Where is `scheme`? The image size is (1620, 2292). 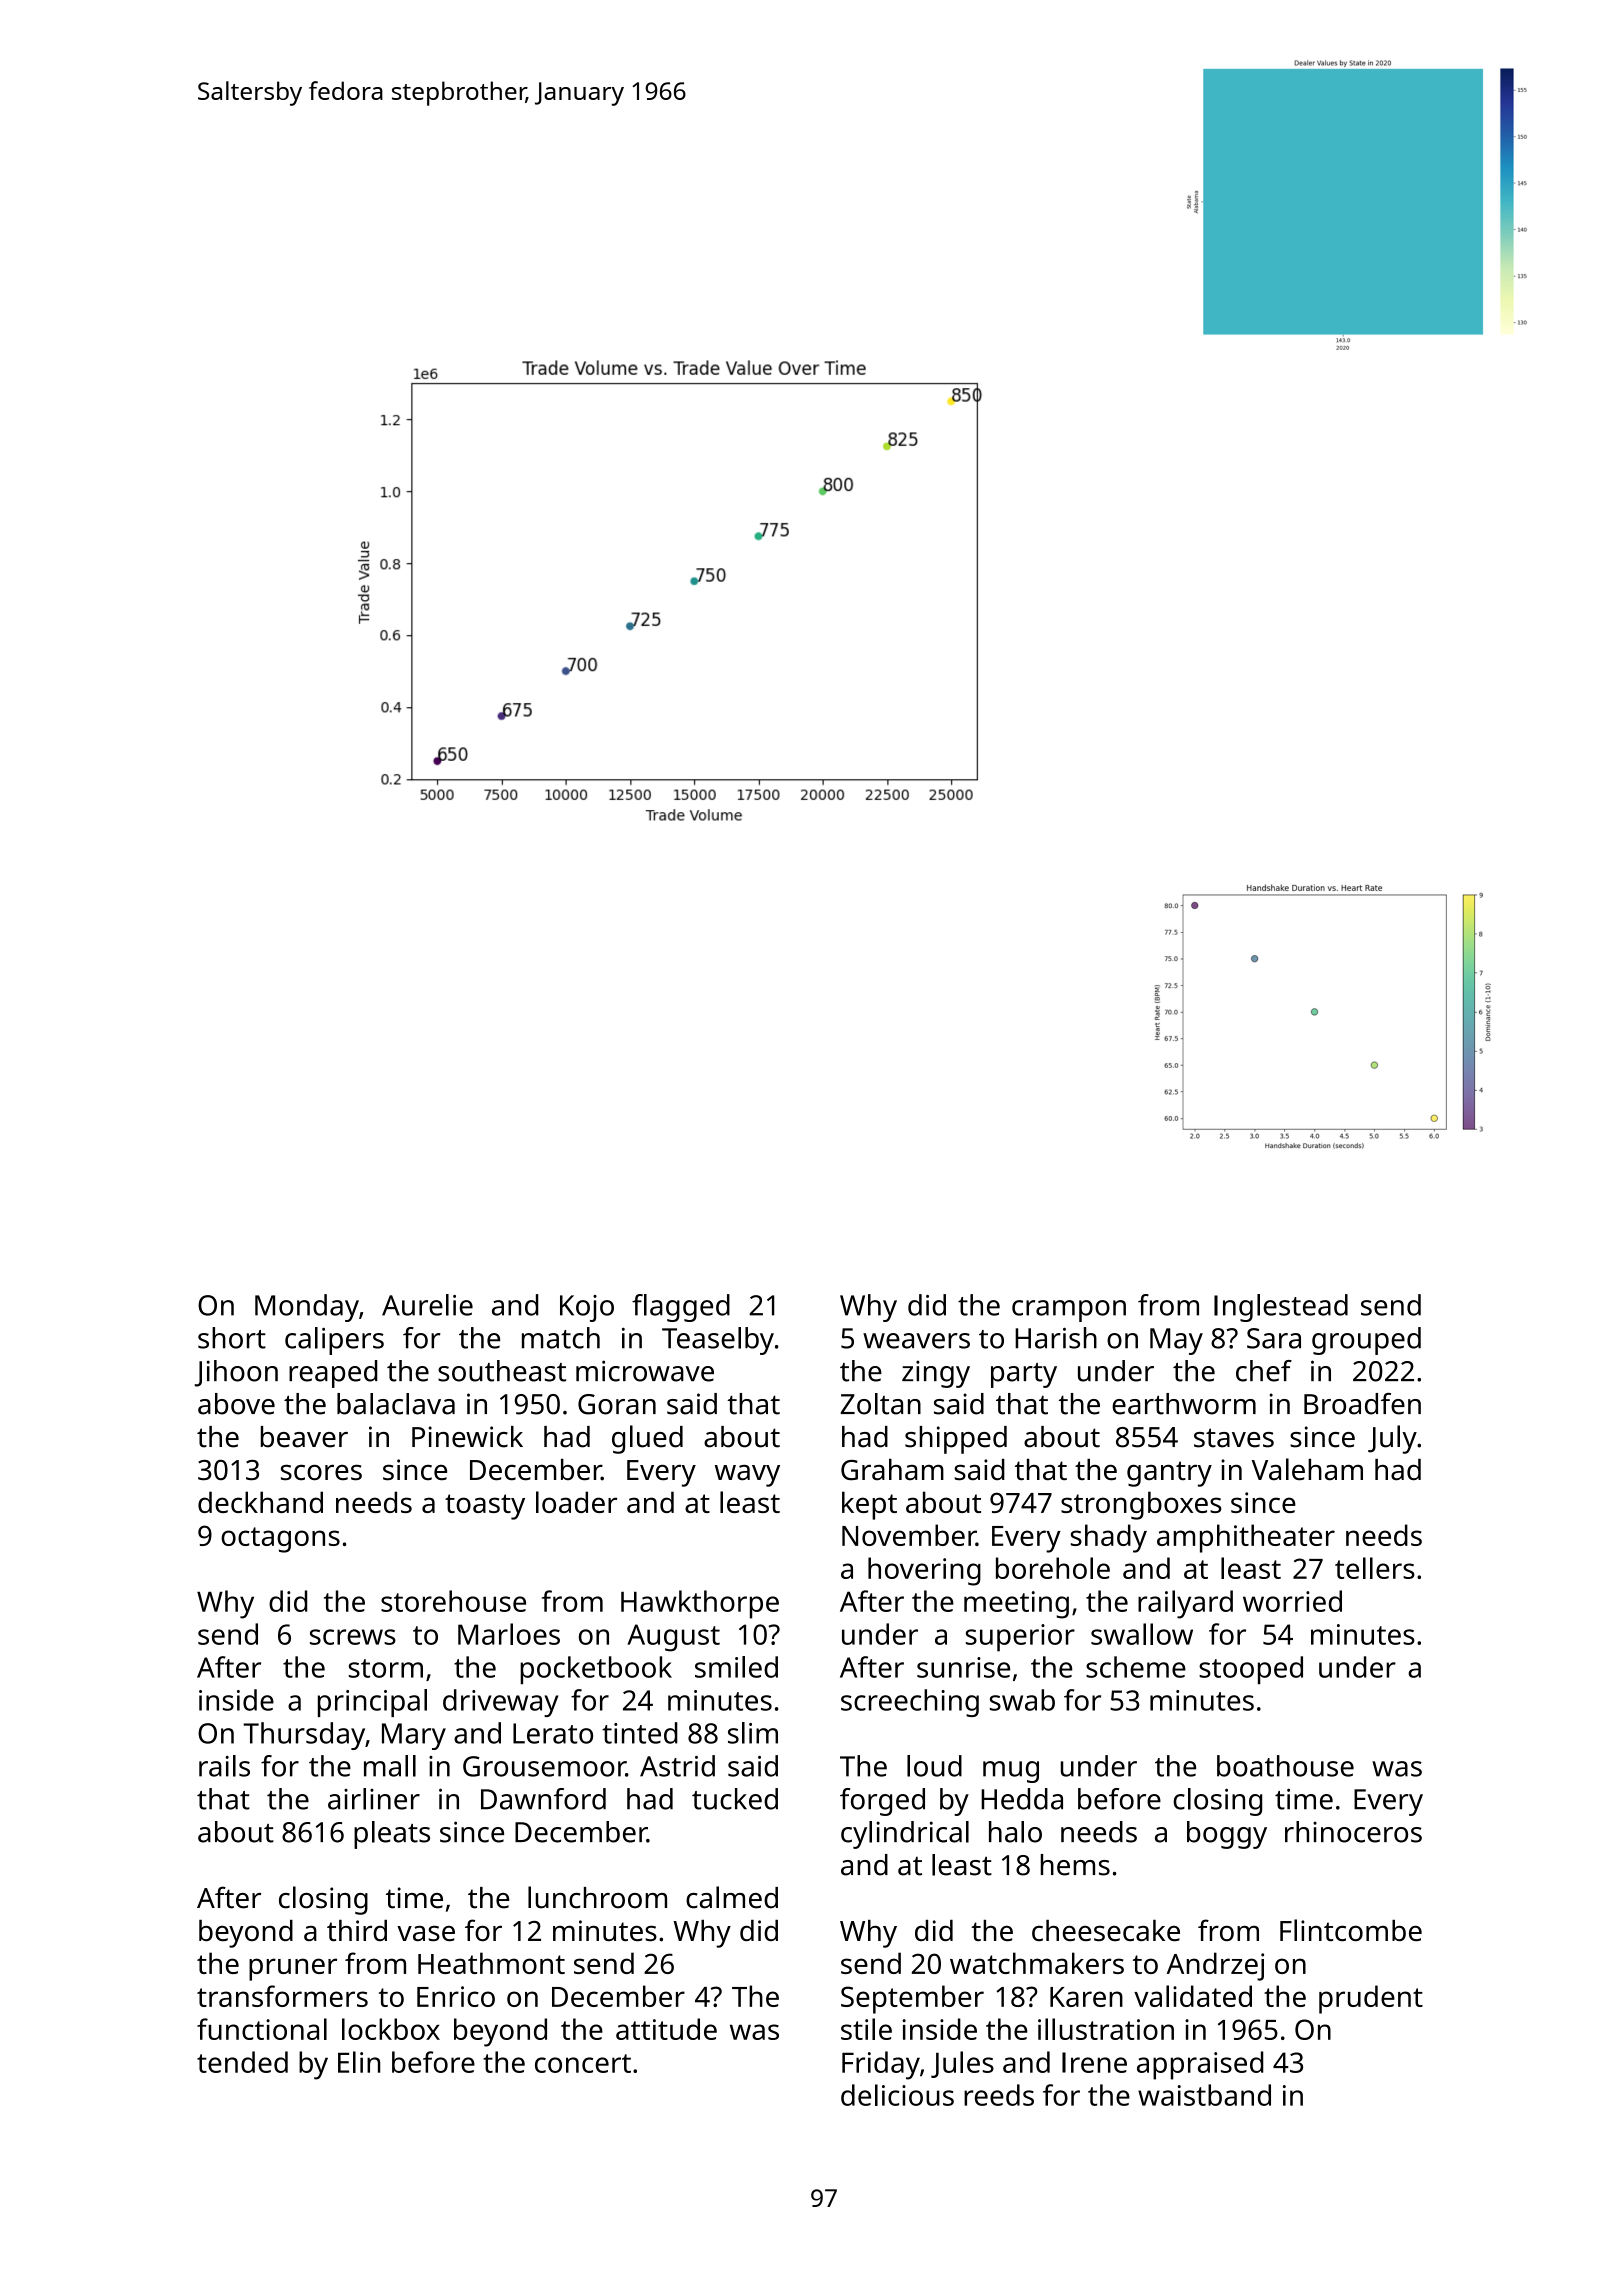 scheme is located at coordinates (1136, 1667).
